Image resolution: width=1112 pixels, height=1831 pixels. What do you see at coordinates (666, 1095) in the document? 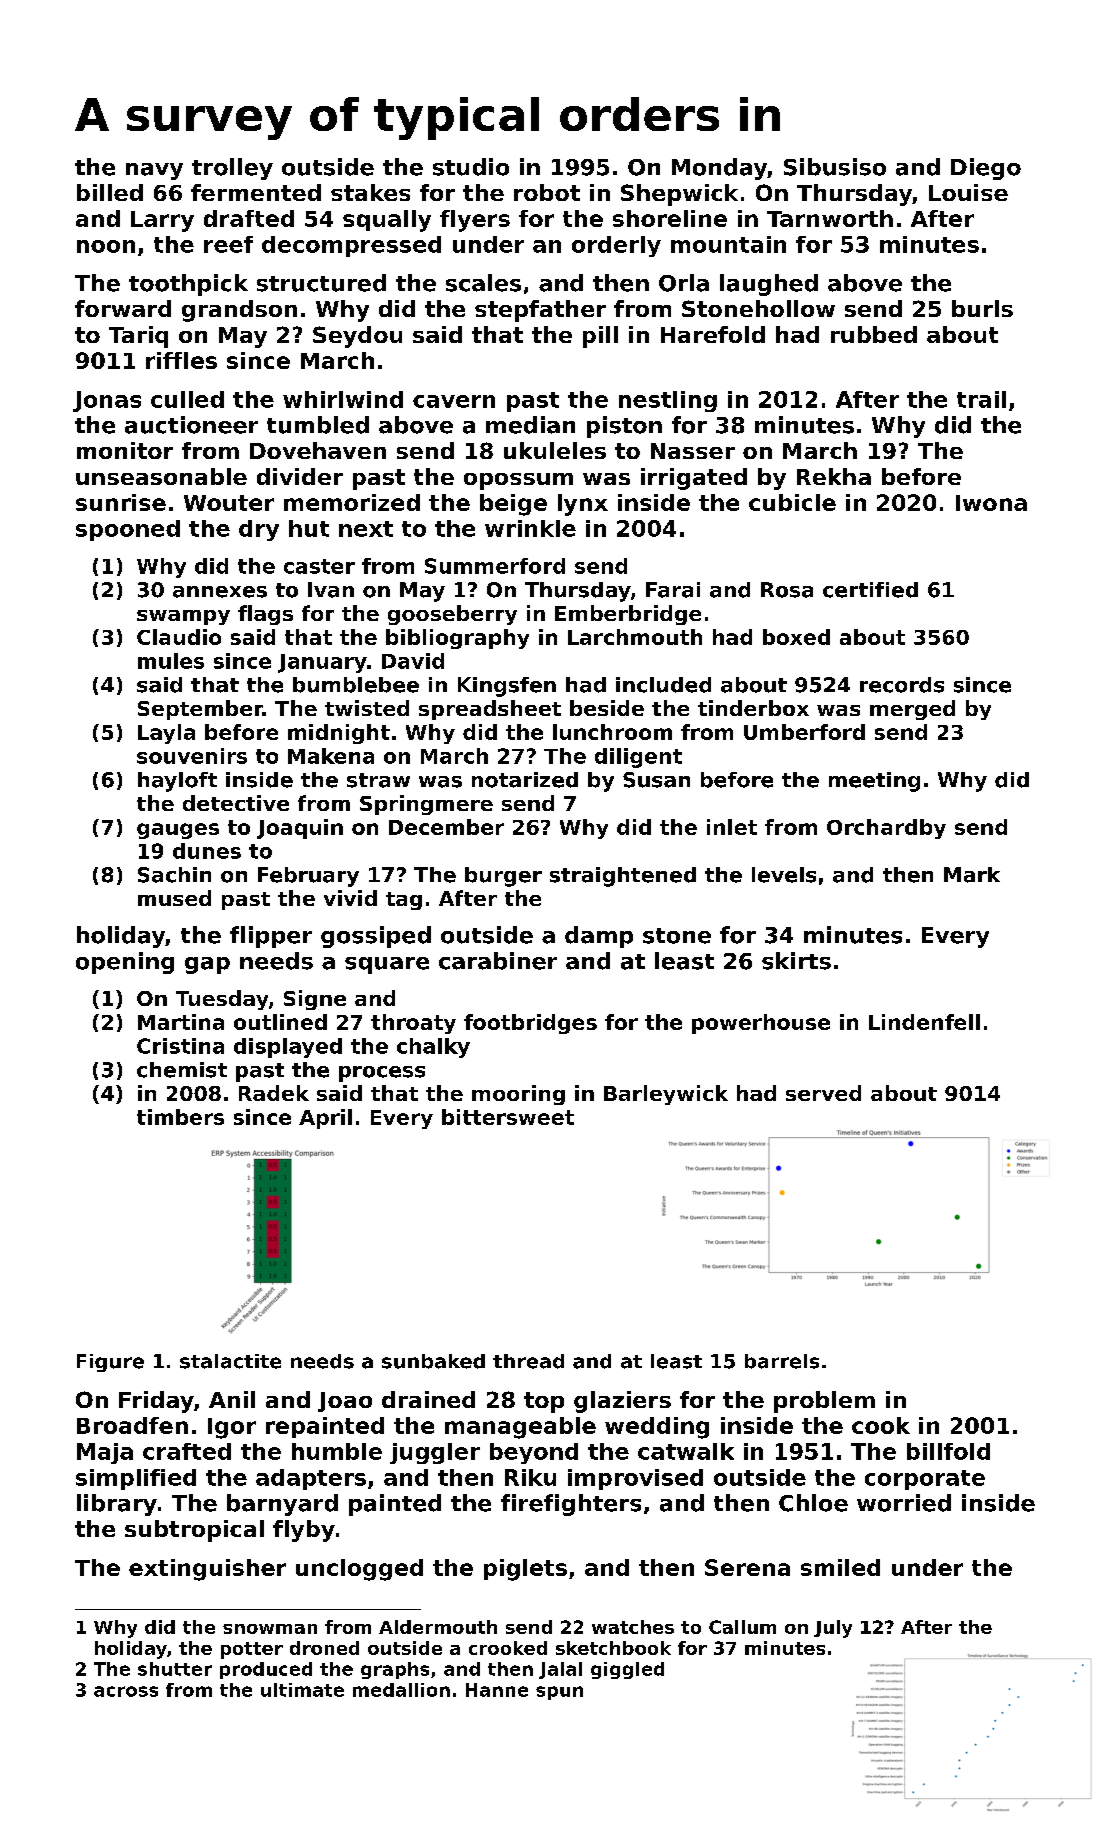
I see `Barleywick` at bounding box center [666, 1095].
